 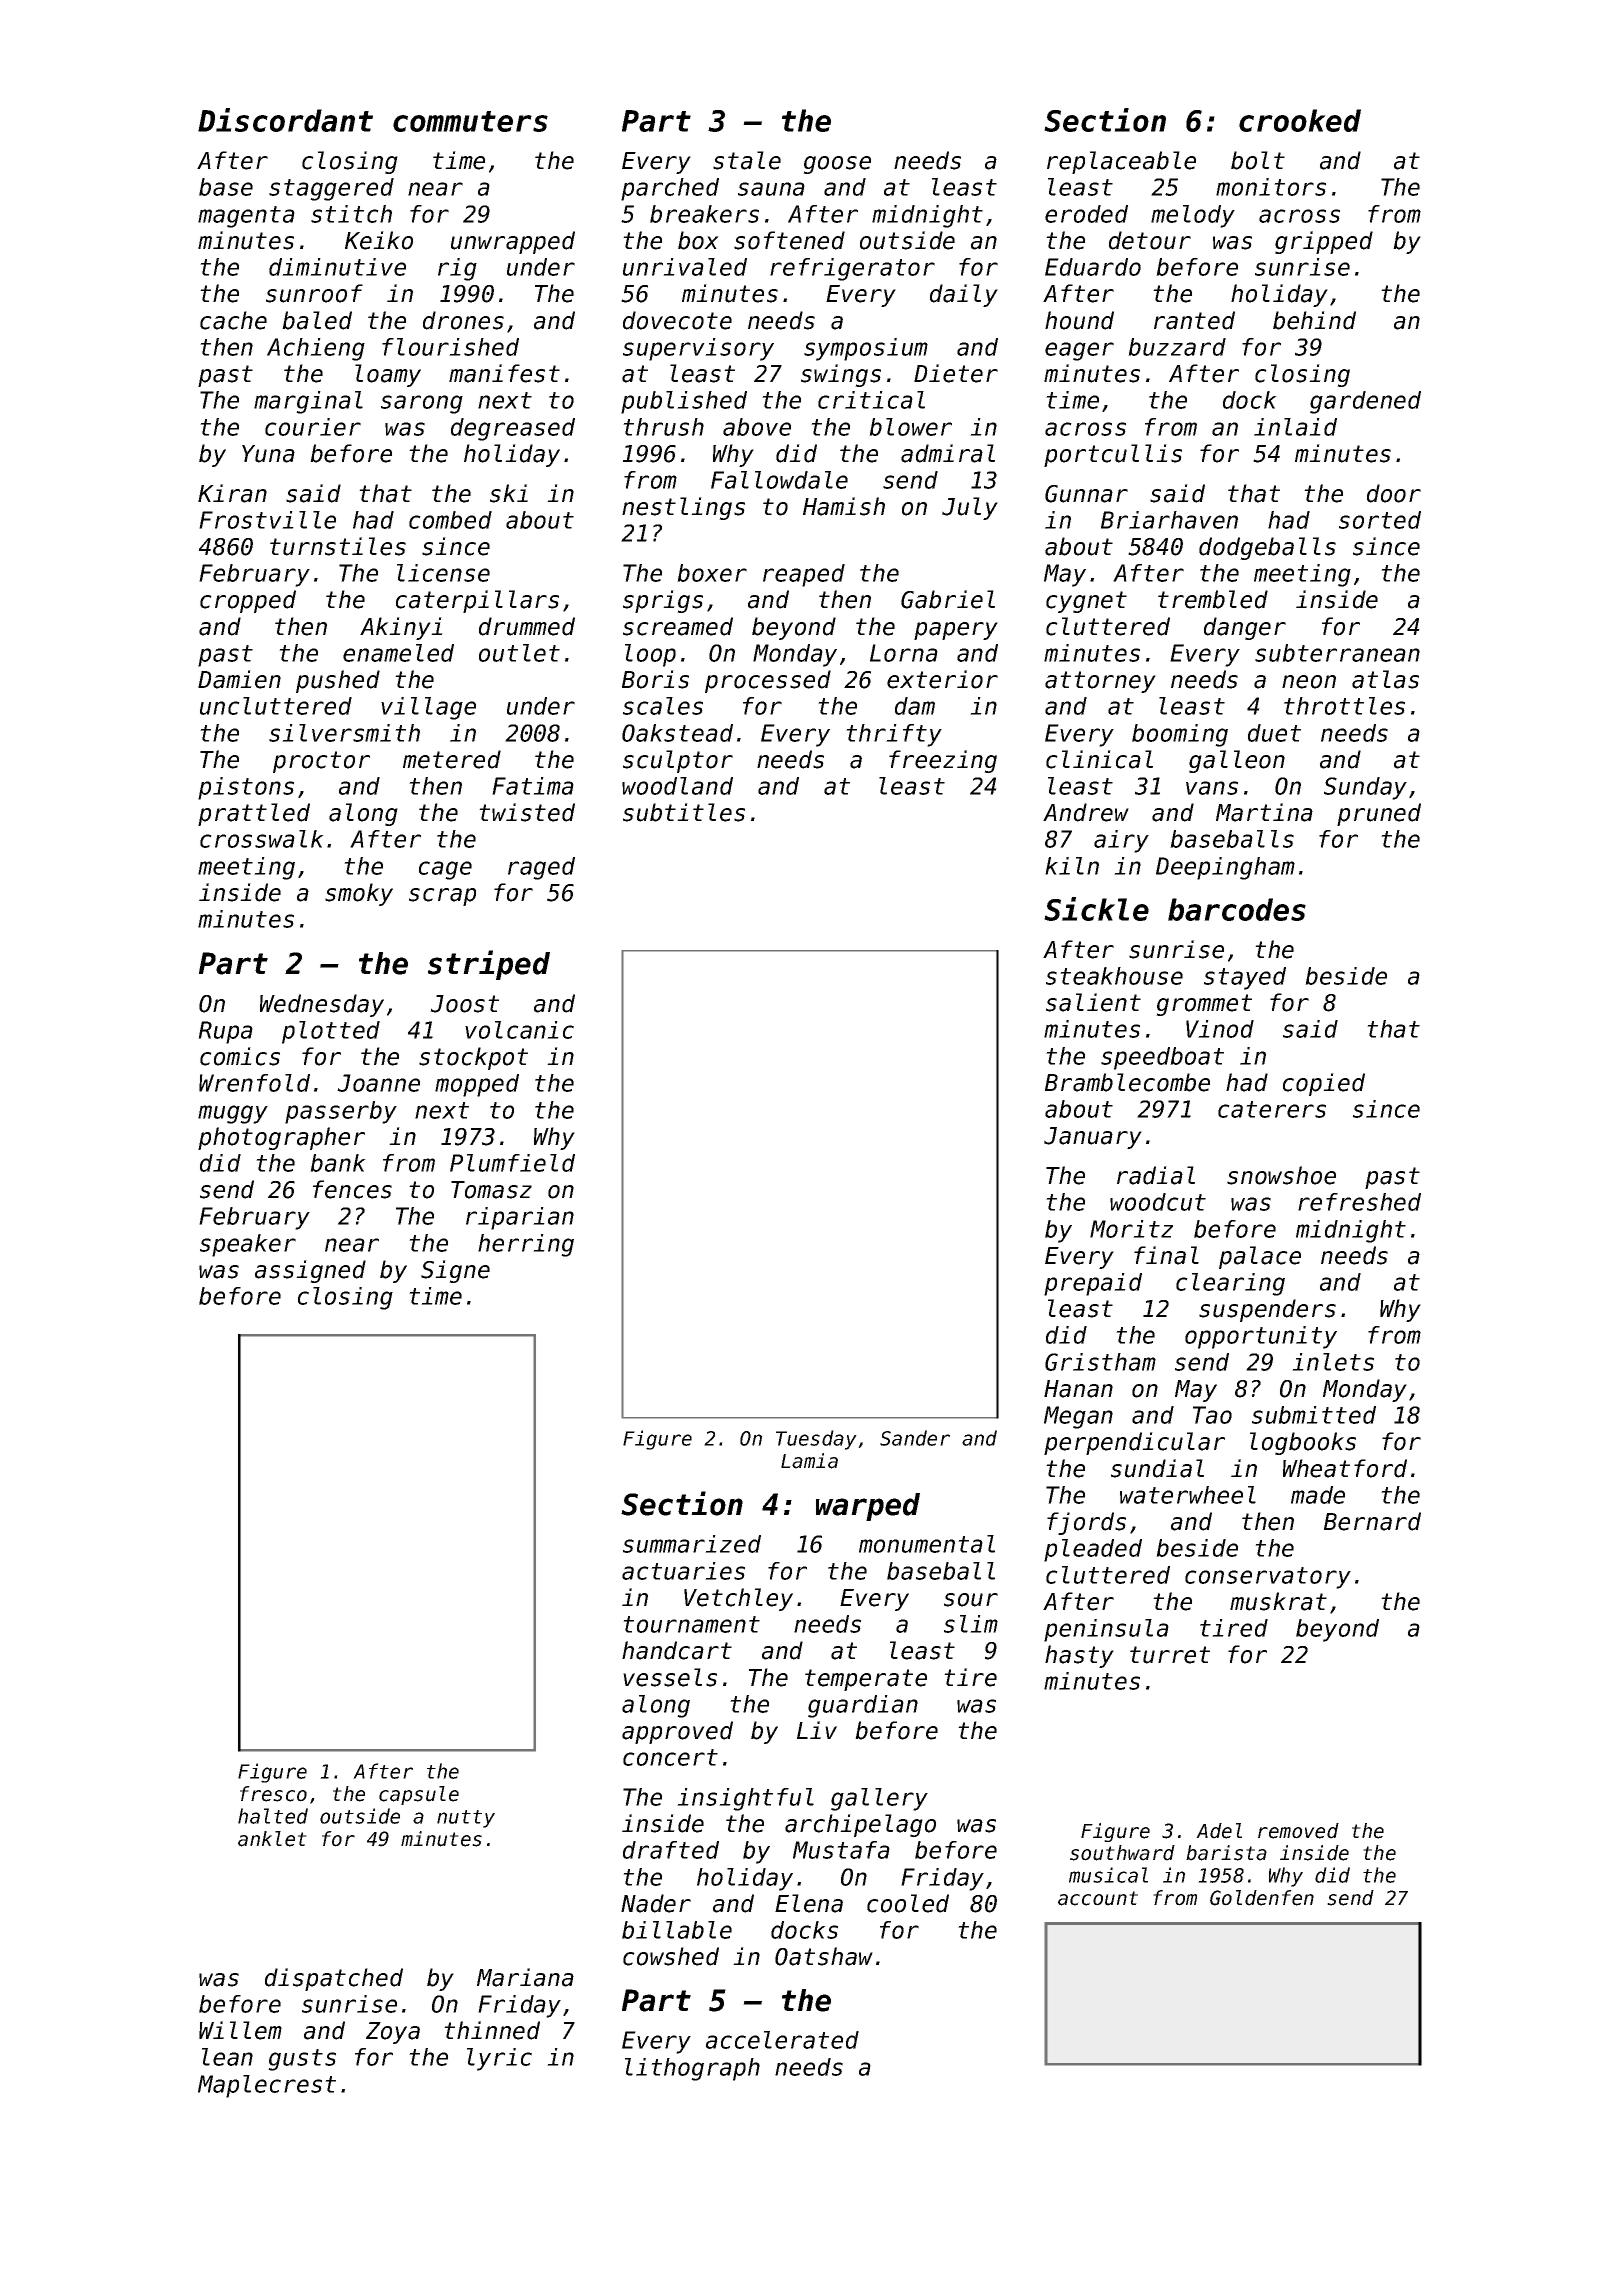 What do you see at coordinates (915, 1438) in the page?
I see `Sander` at bounding box center [915, 1438].
